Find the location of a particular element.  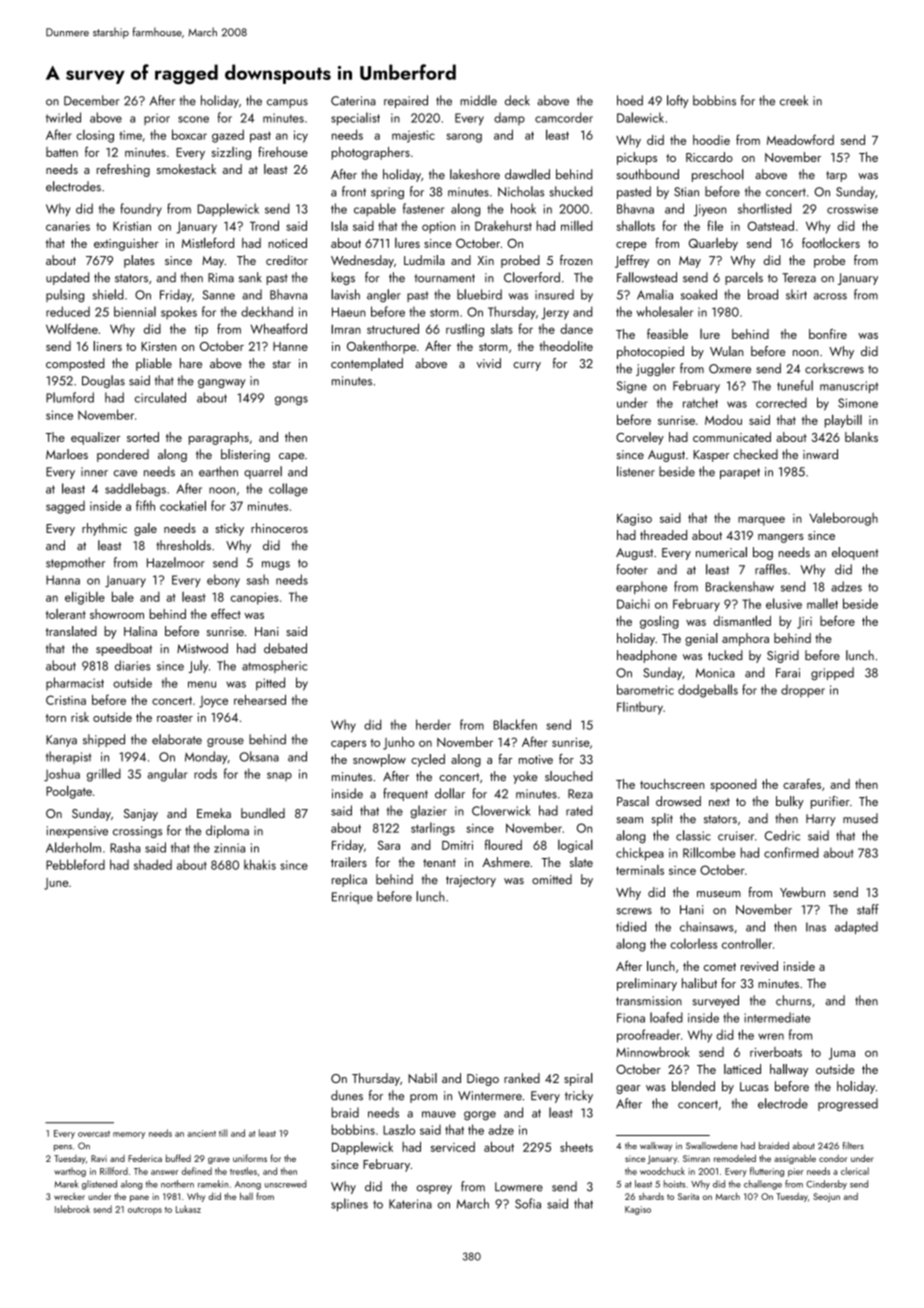

Mistleford is located at coordinates (208, 242).
